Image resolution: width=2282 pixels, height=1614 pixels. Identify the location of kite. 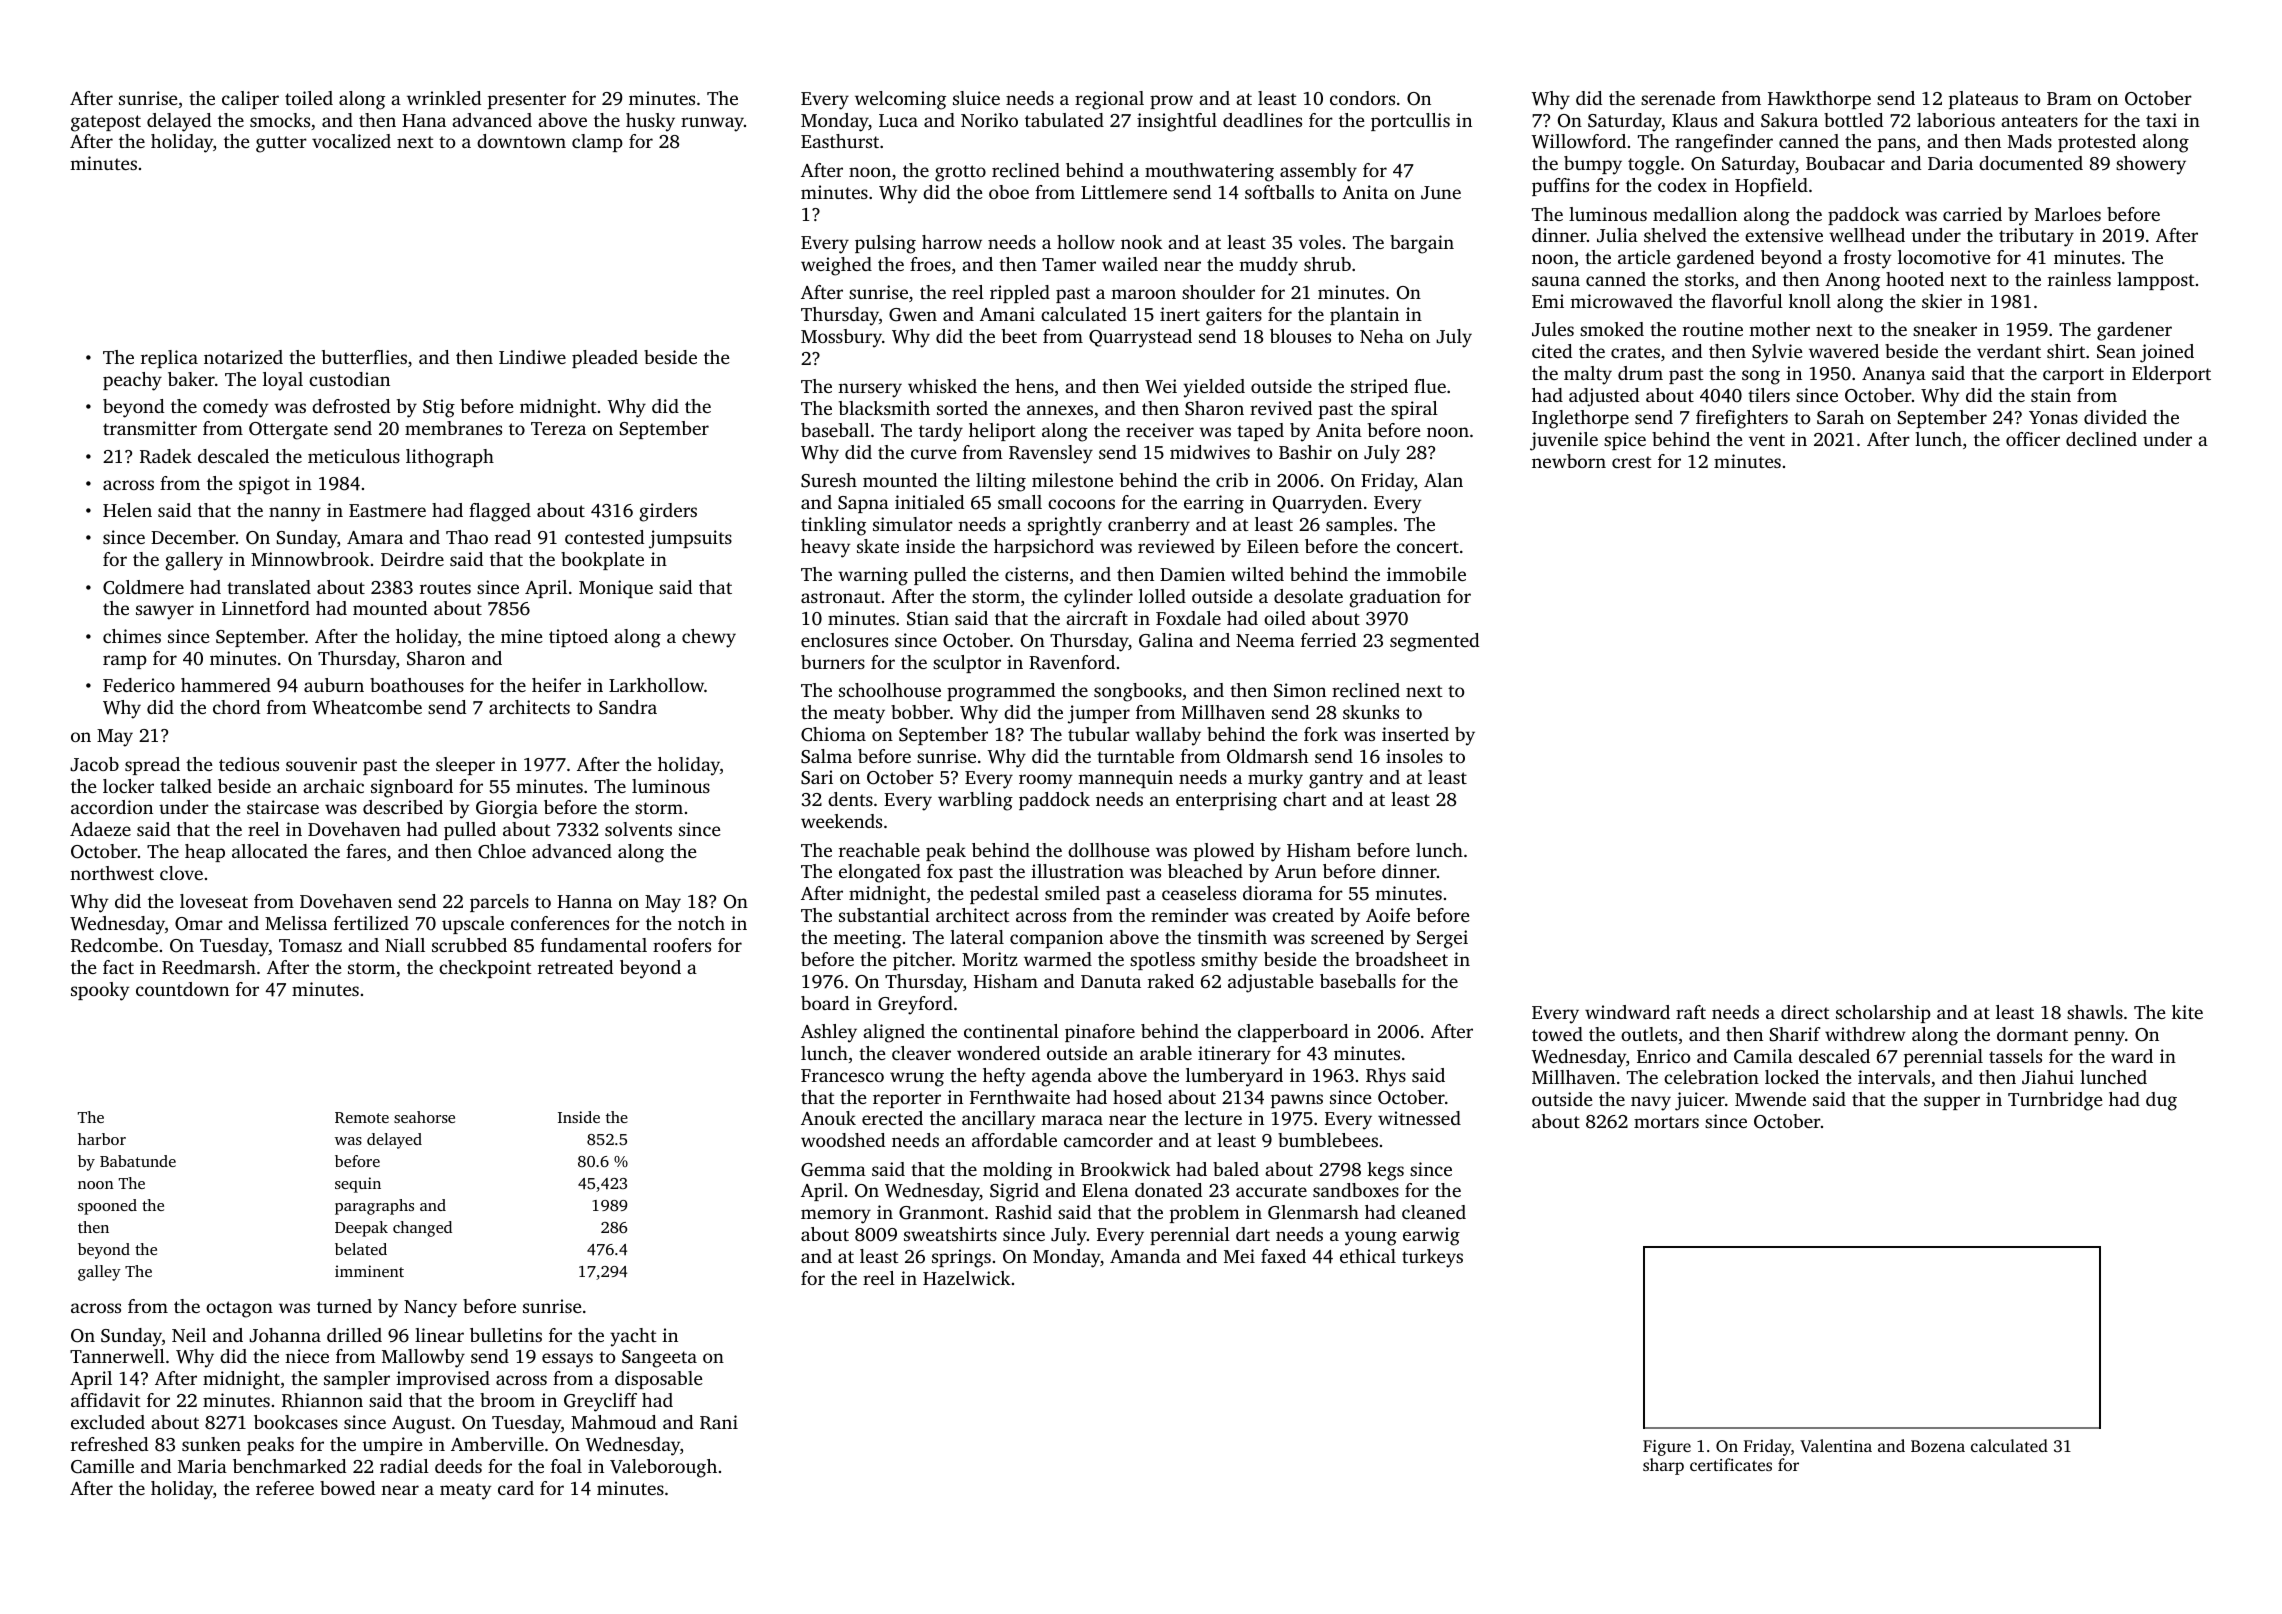
(2187, 1012).
